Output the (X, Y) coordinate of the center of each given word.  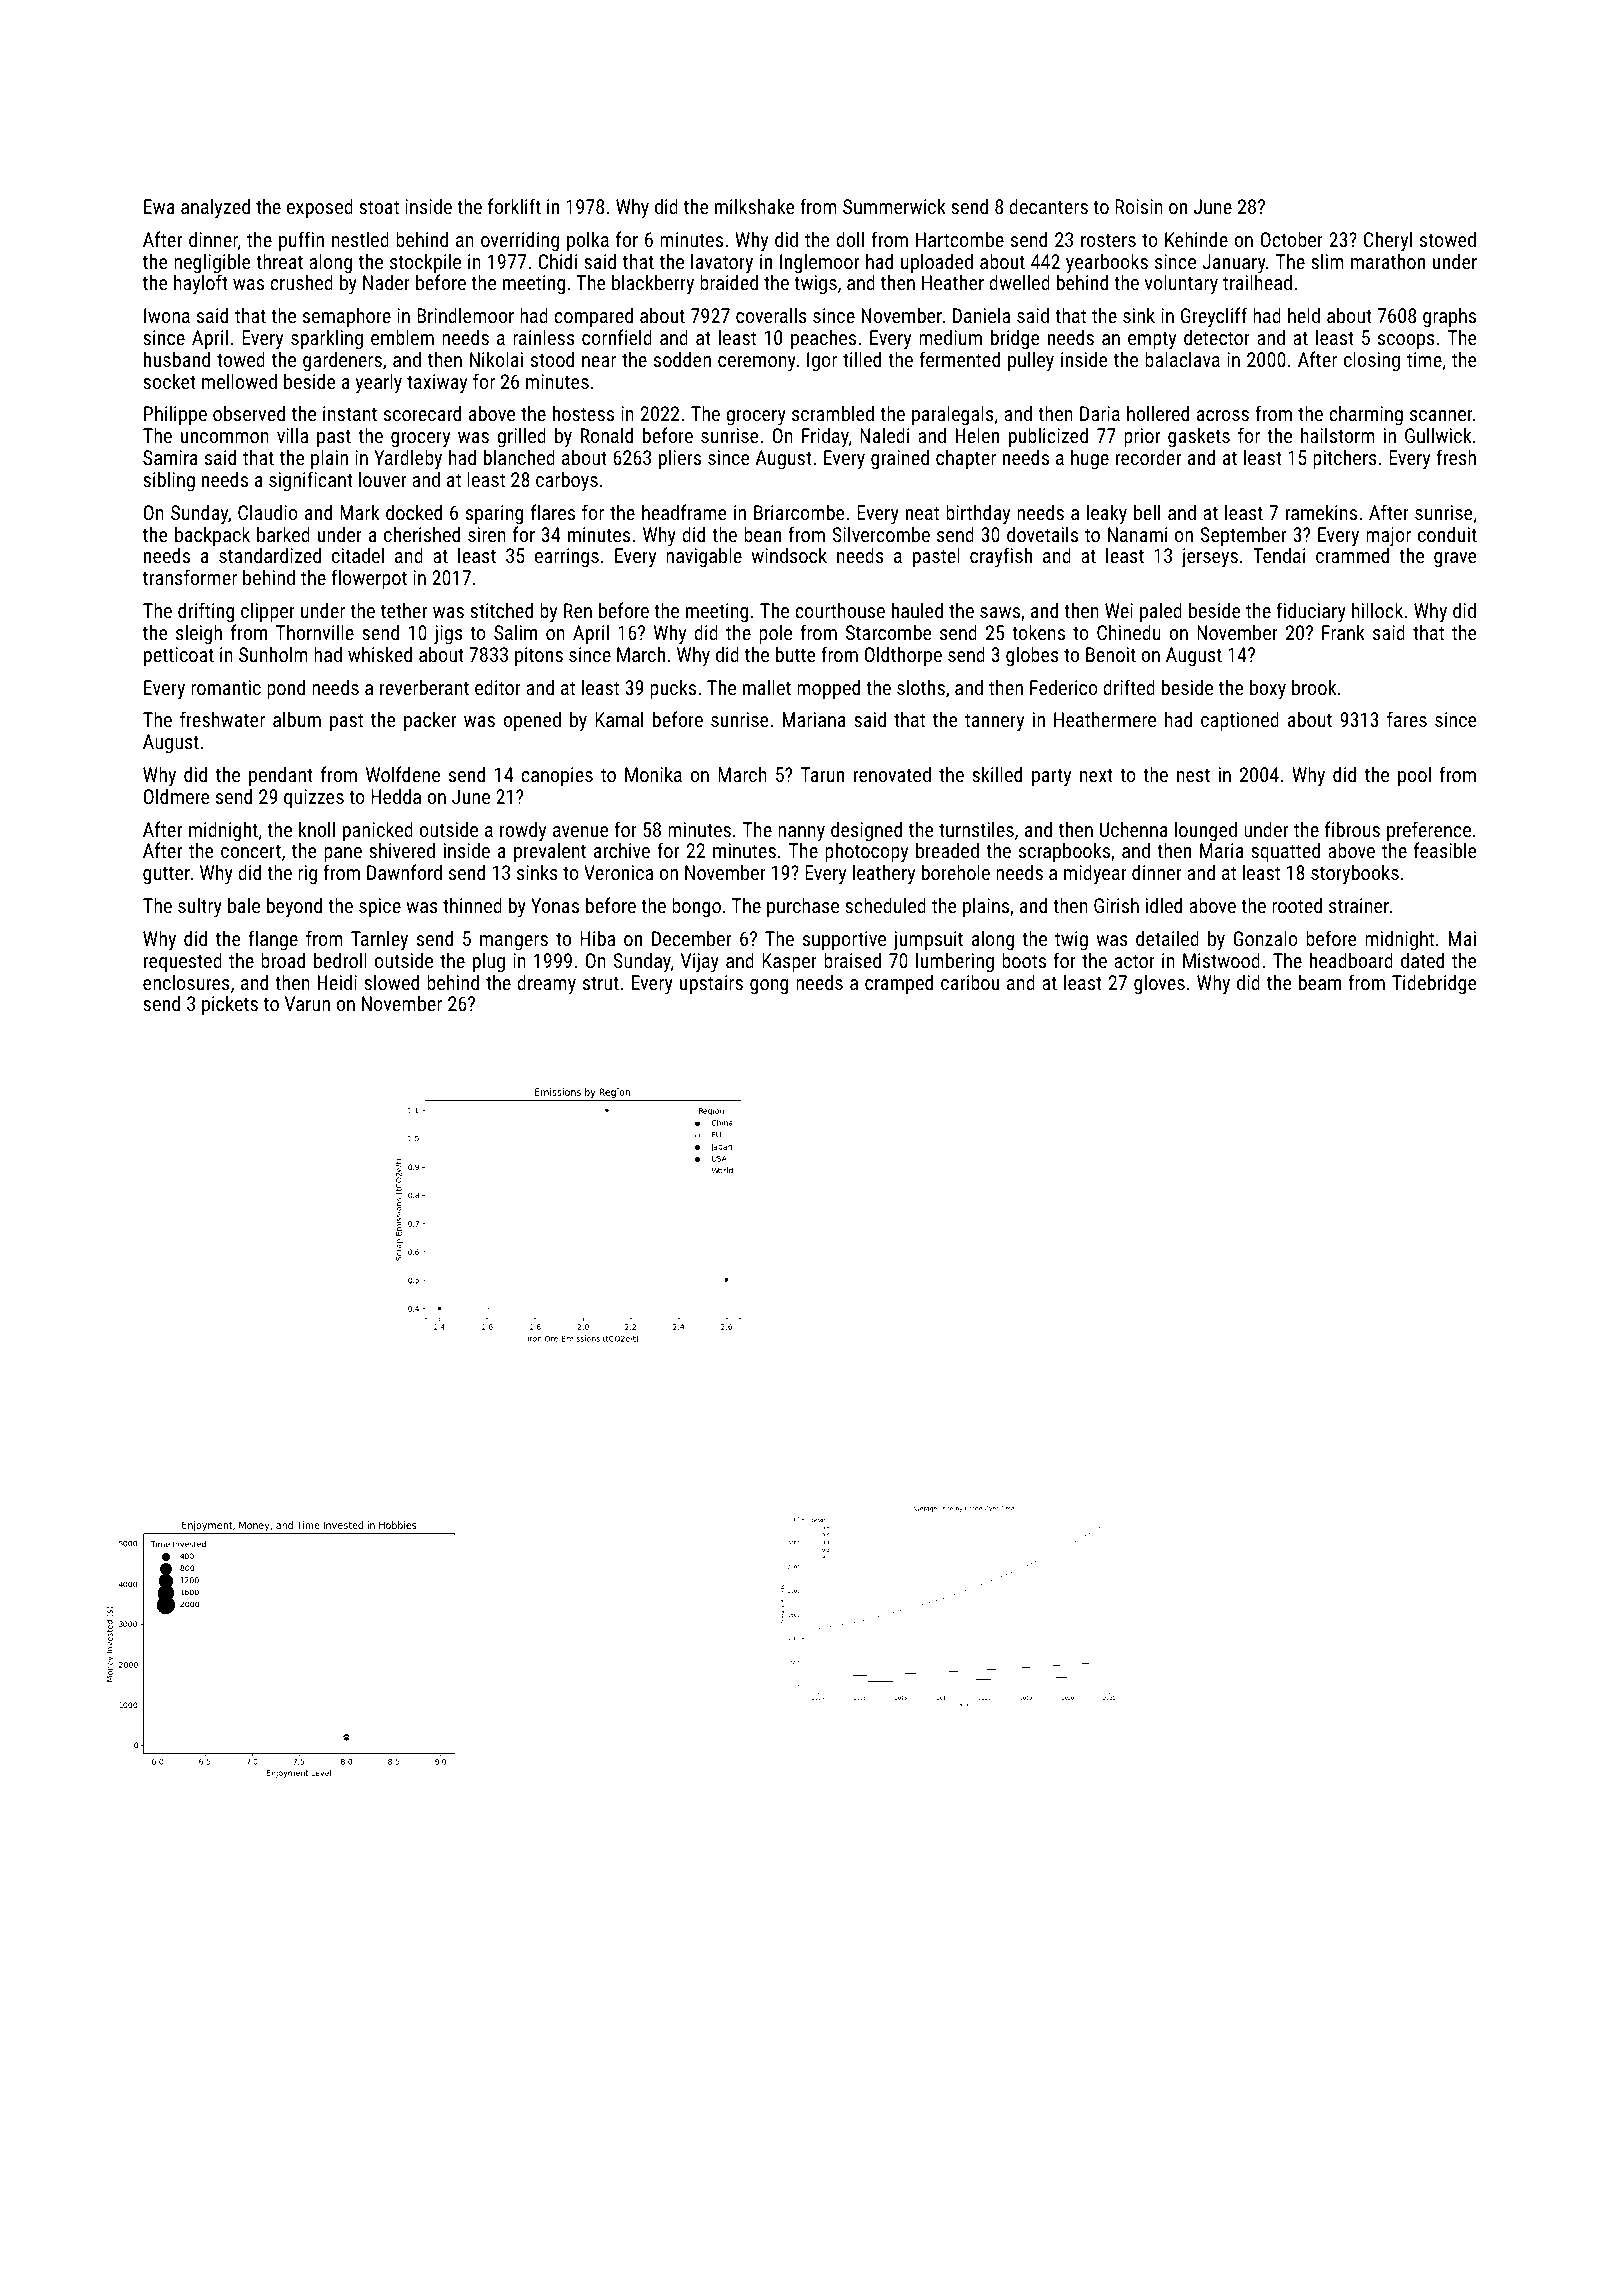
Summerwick (894, 206)
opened (532, 721)
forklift (514, 206)
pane (343, 854)
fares (1407, 719)
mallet (767, 687)
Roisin (1139, 206)
